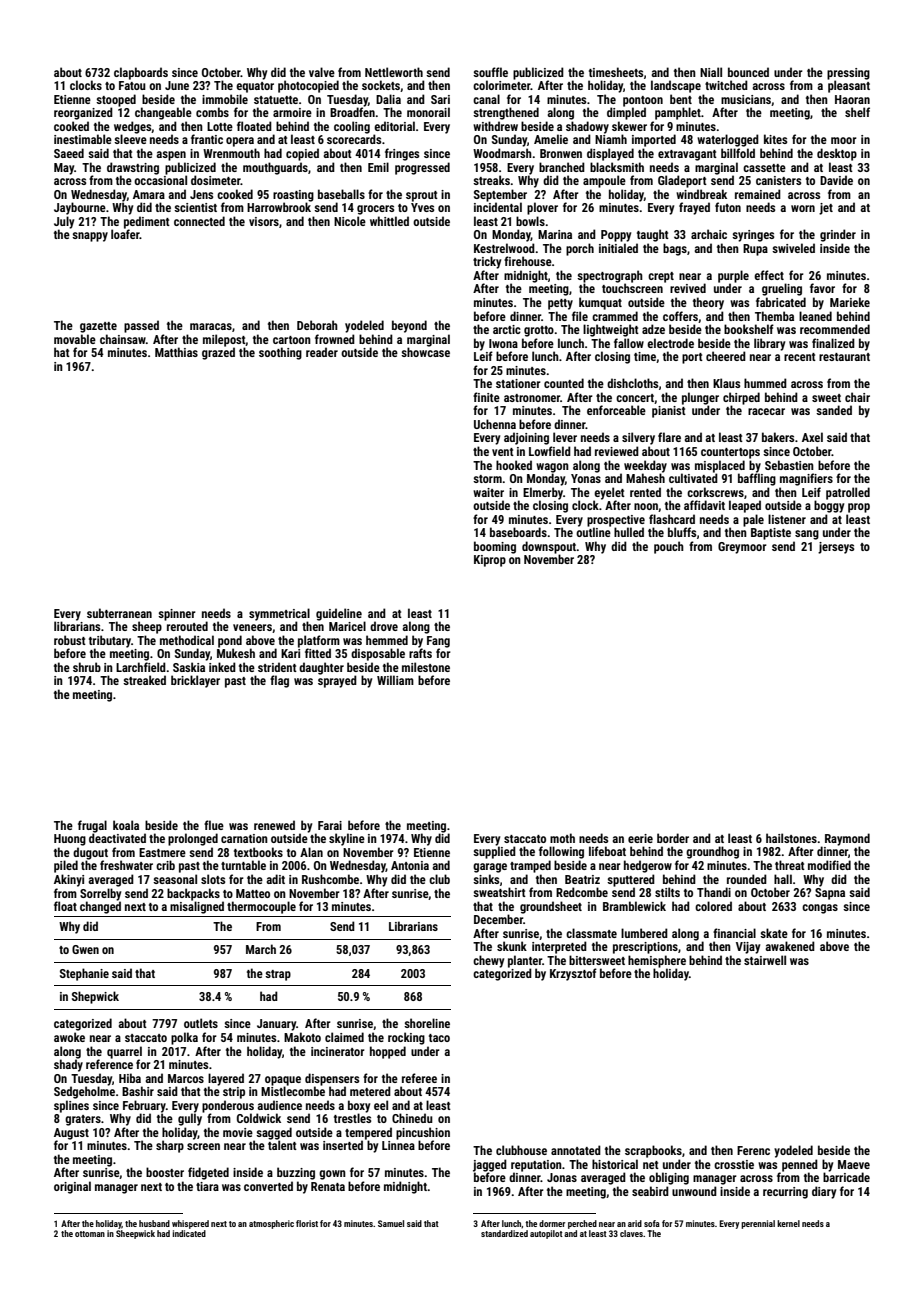 Image resolution: width=924 pixels, height=1308 pixels. What do you see at coordinates (69, 153) in the image?
I see `Saeed` at bounding box center [69, 153].
